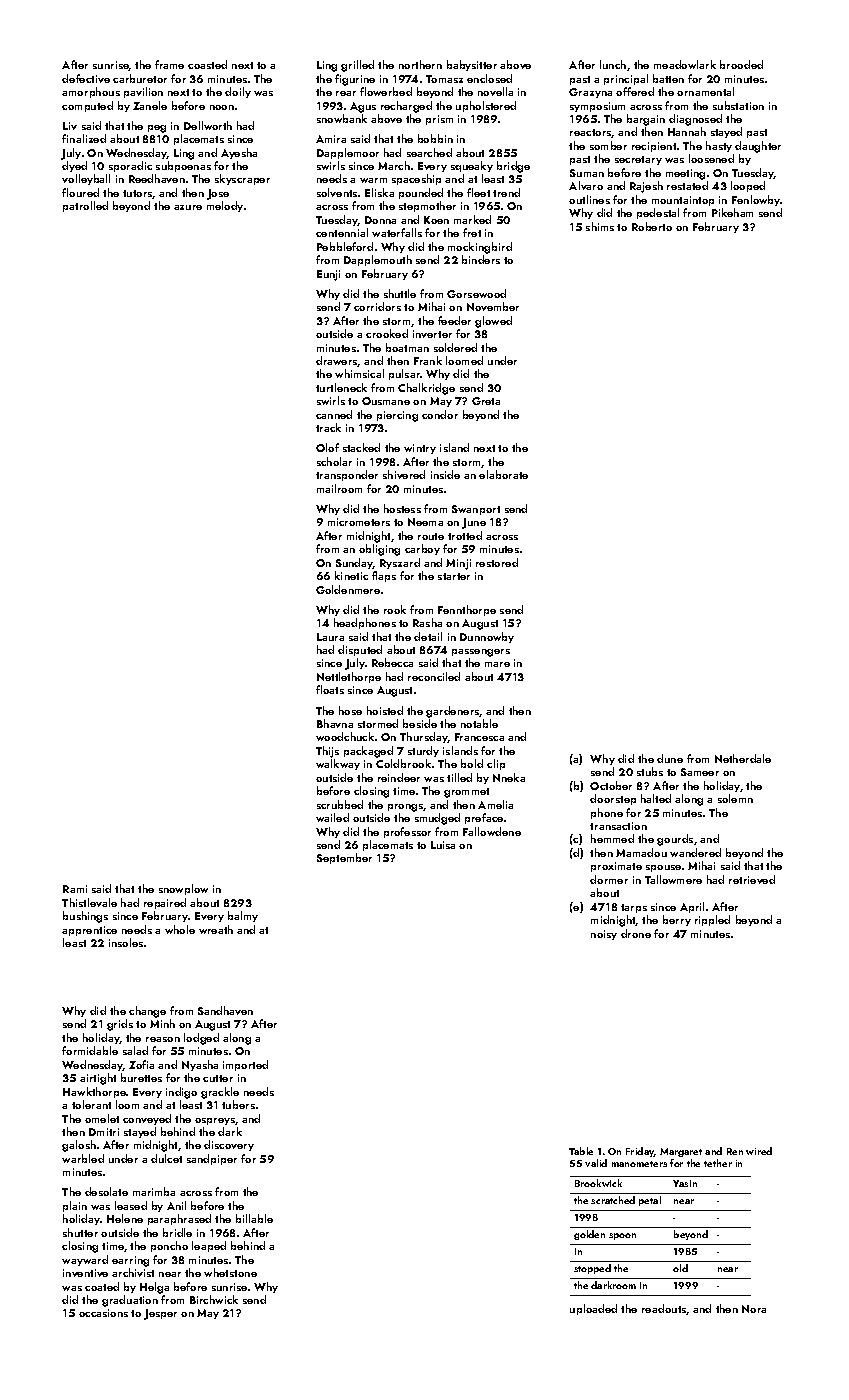 The width and height of the screenshot is (849, 1400). I want to click on mare, so click(497, 664).
